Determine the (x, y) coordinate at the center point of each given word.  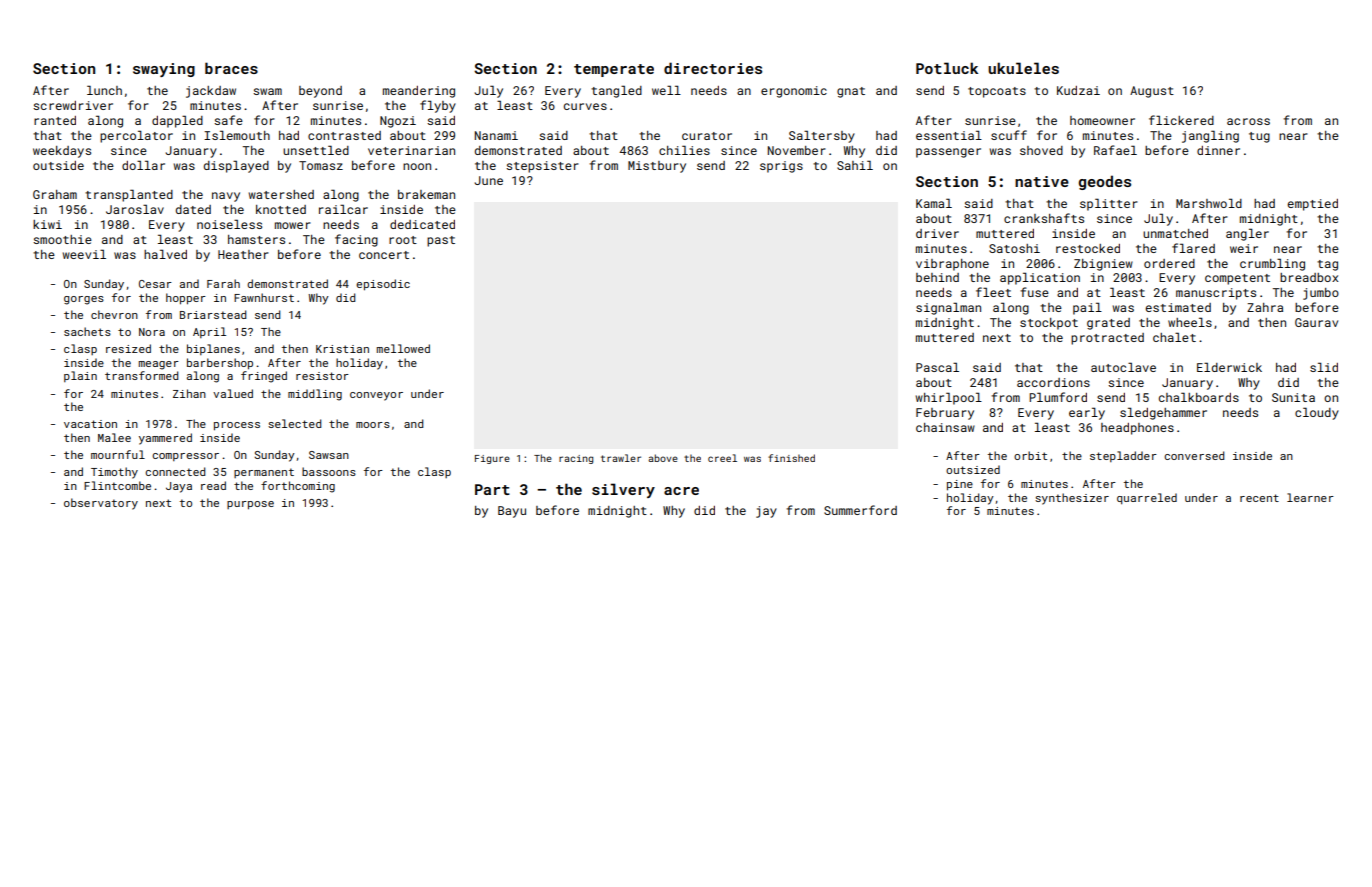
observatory (101, 504)
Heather (243, 254)
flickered (1181, 120)
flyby (438, 106)
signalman (948, 308)
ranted (55, 120)
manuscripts (1216, 294)
